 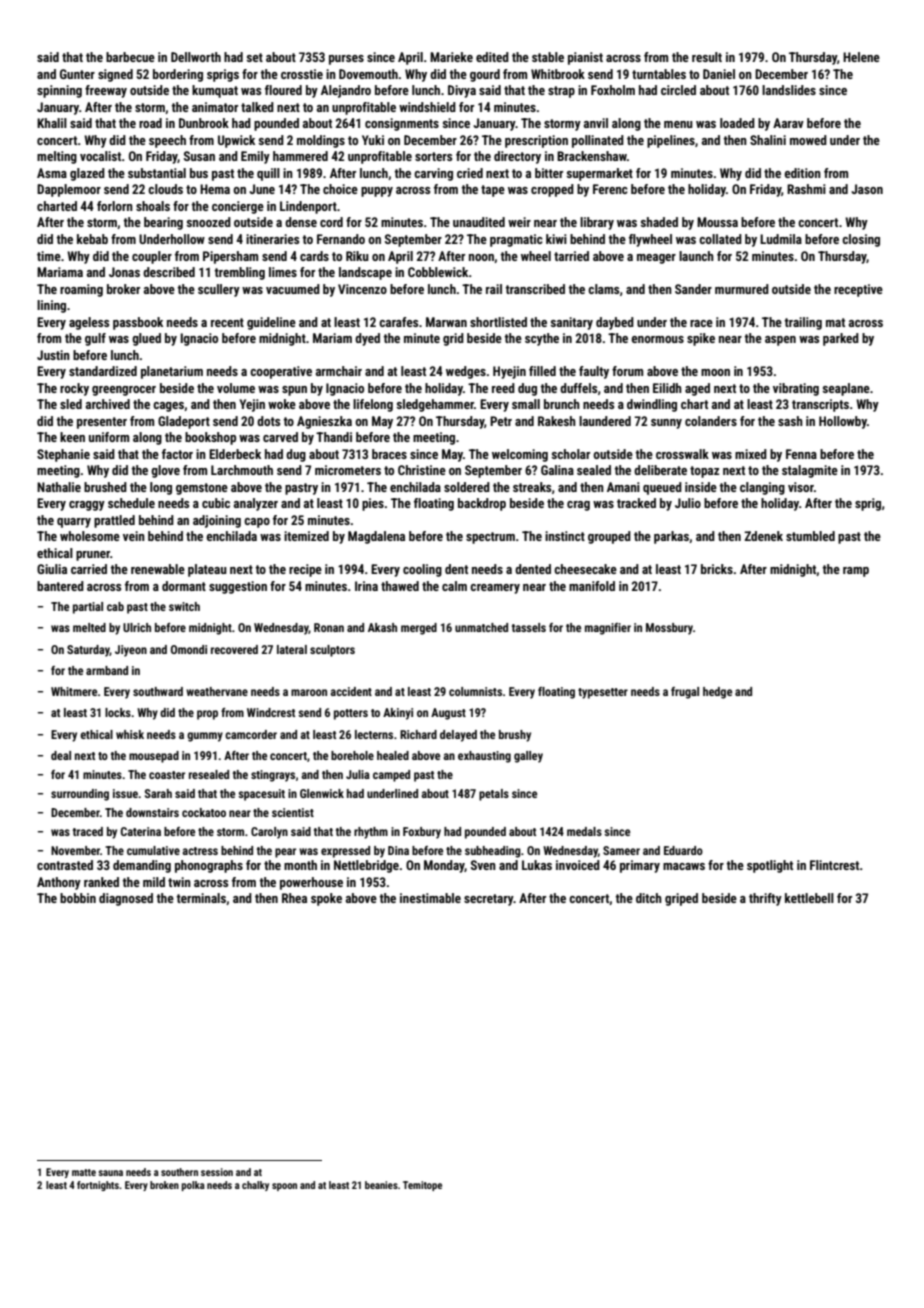 I want to click on Temitope, so click(x=422, y=1186).
